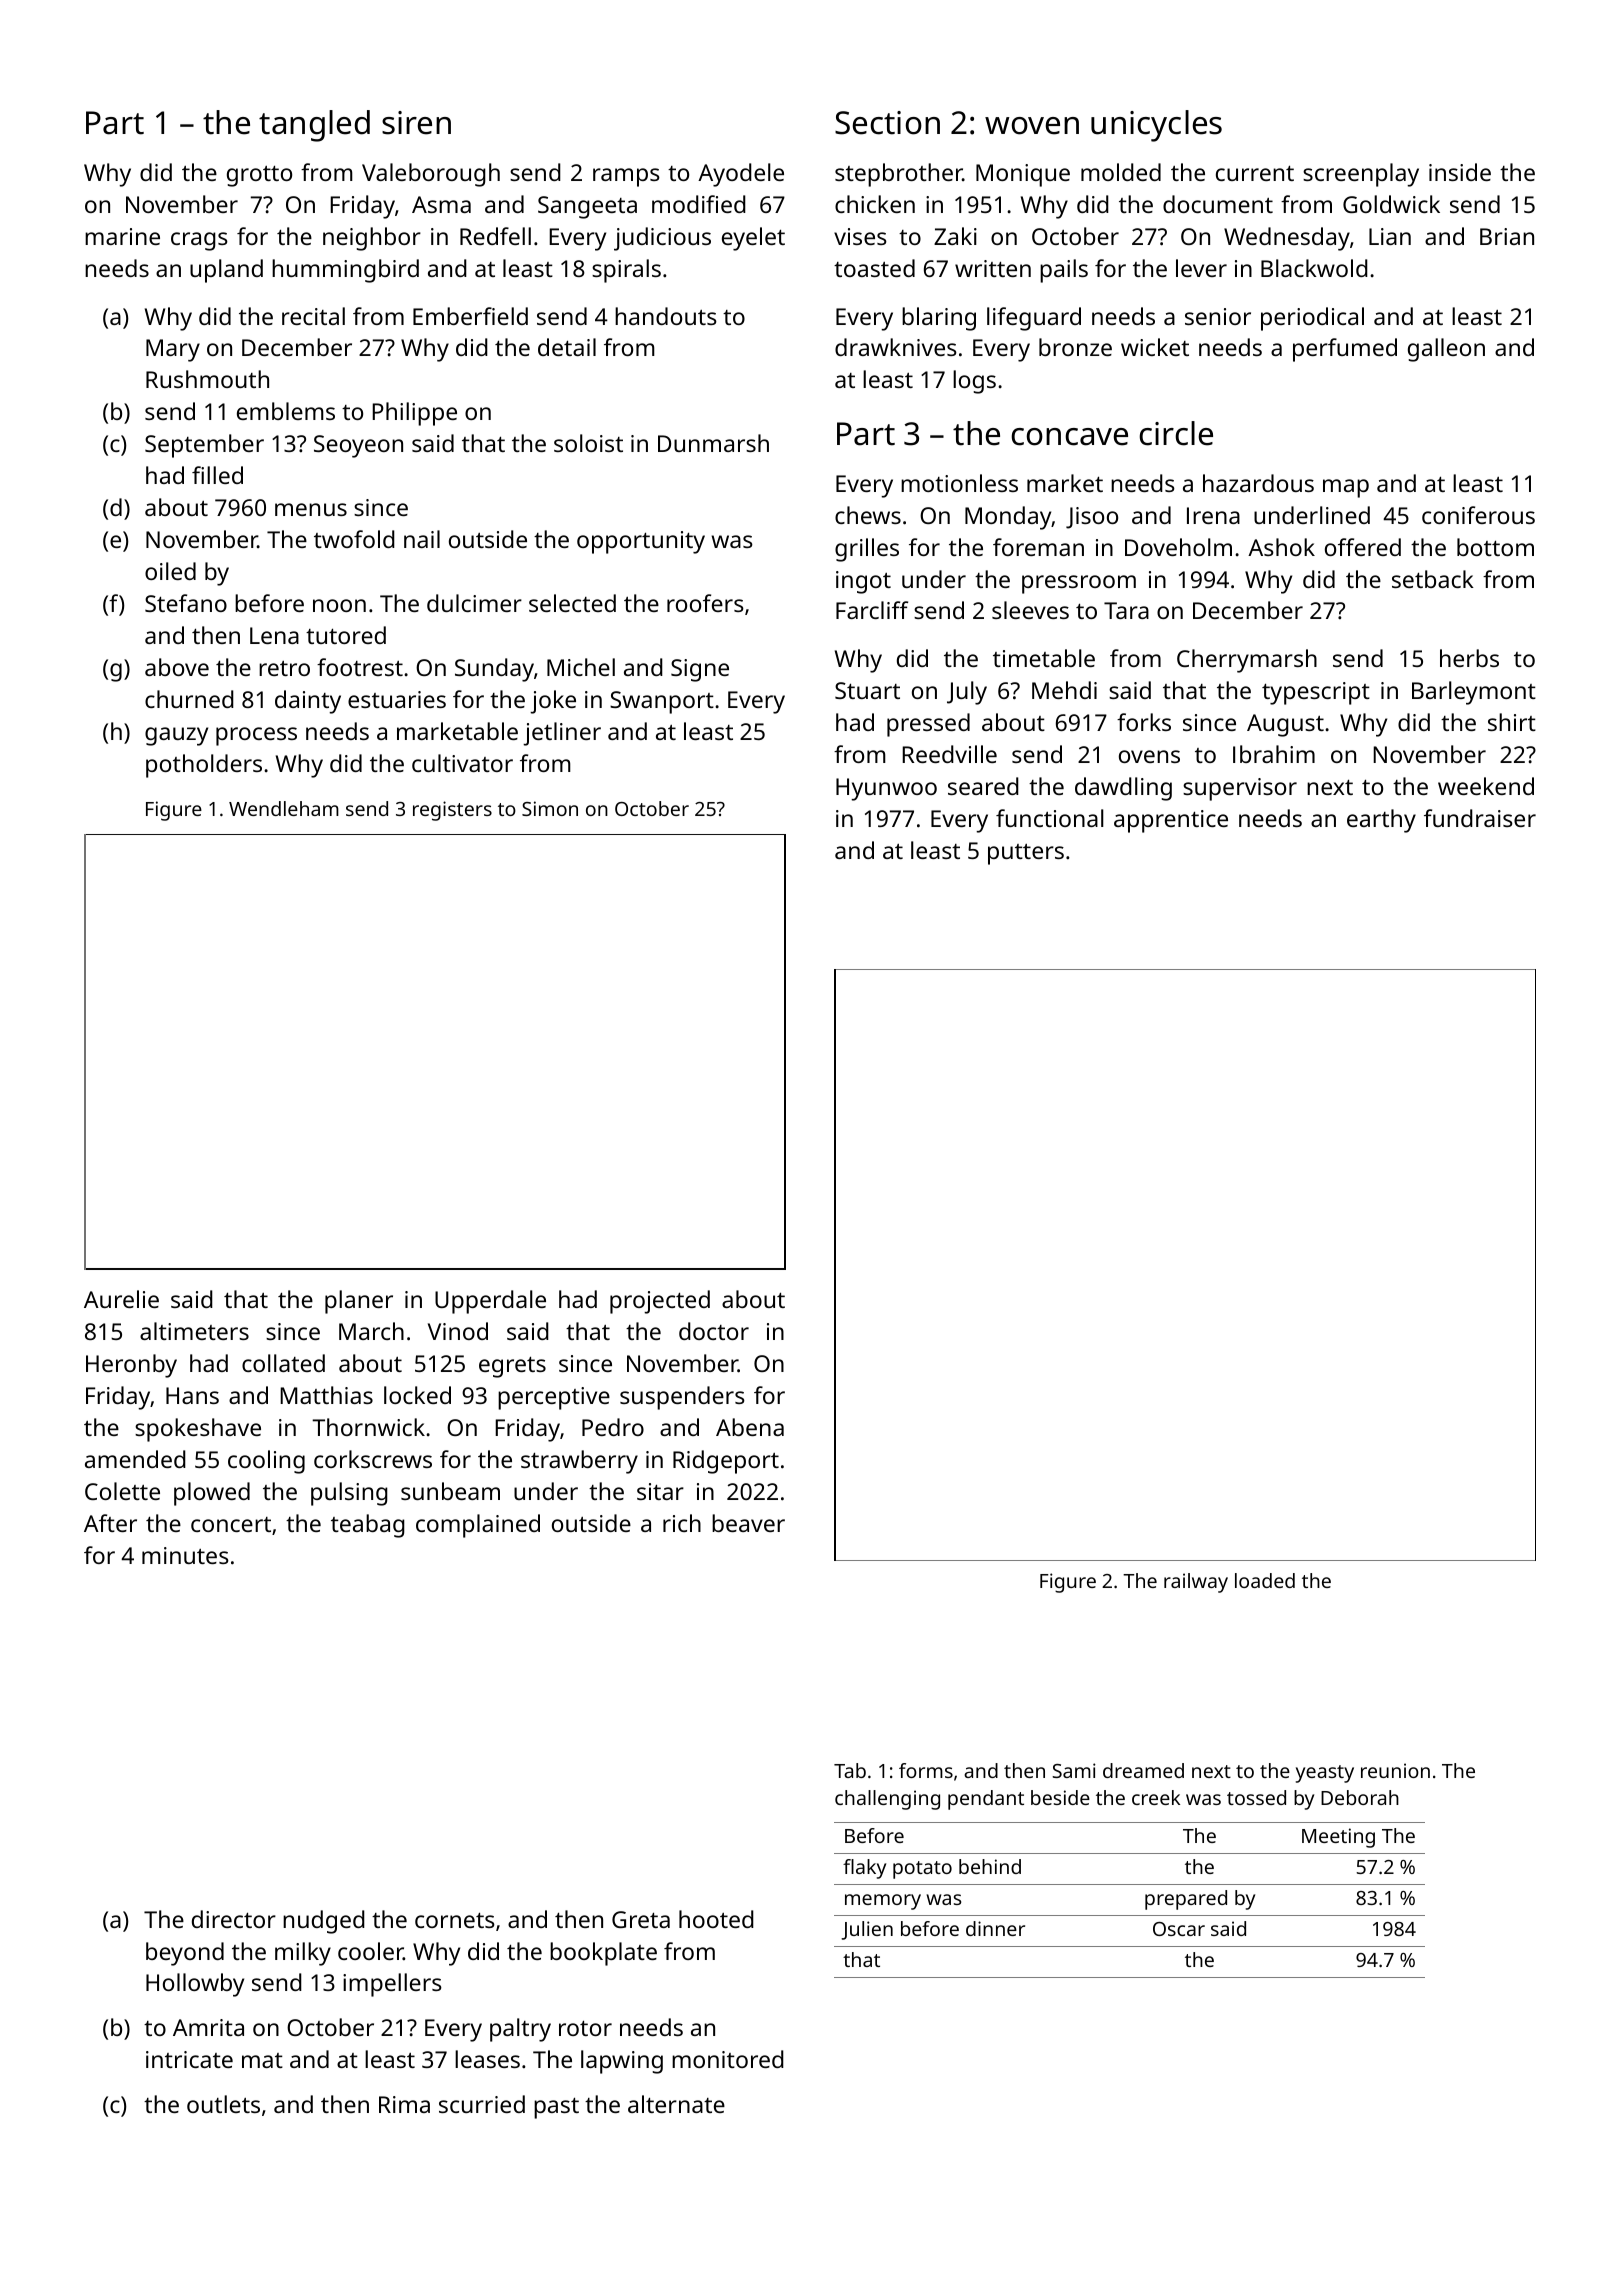 This page has height=2292, width=1620. Describe the element at coordinates (714, 1331) in the page. I see `doctor` at that location.
